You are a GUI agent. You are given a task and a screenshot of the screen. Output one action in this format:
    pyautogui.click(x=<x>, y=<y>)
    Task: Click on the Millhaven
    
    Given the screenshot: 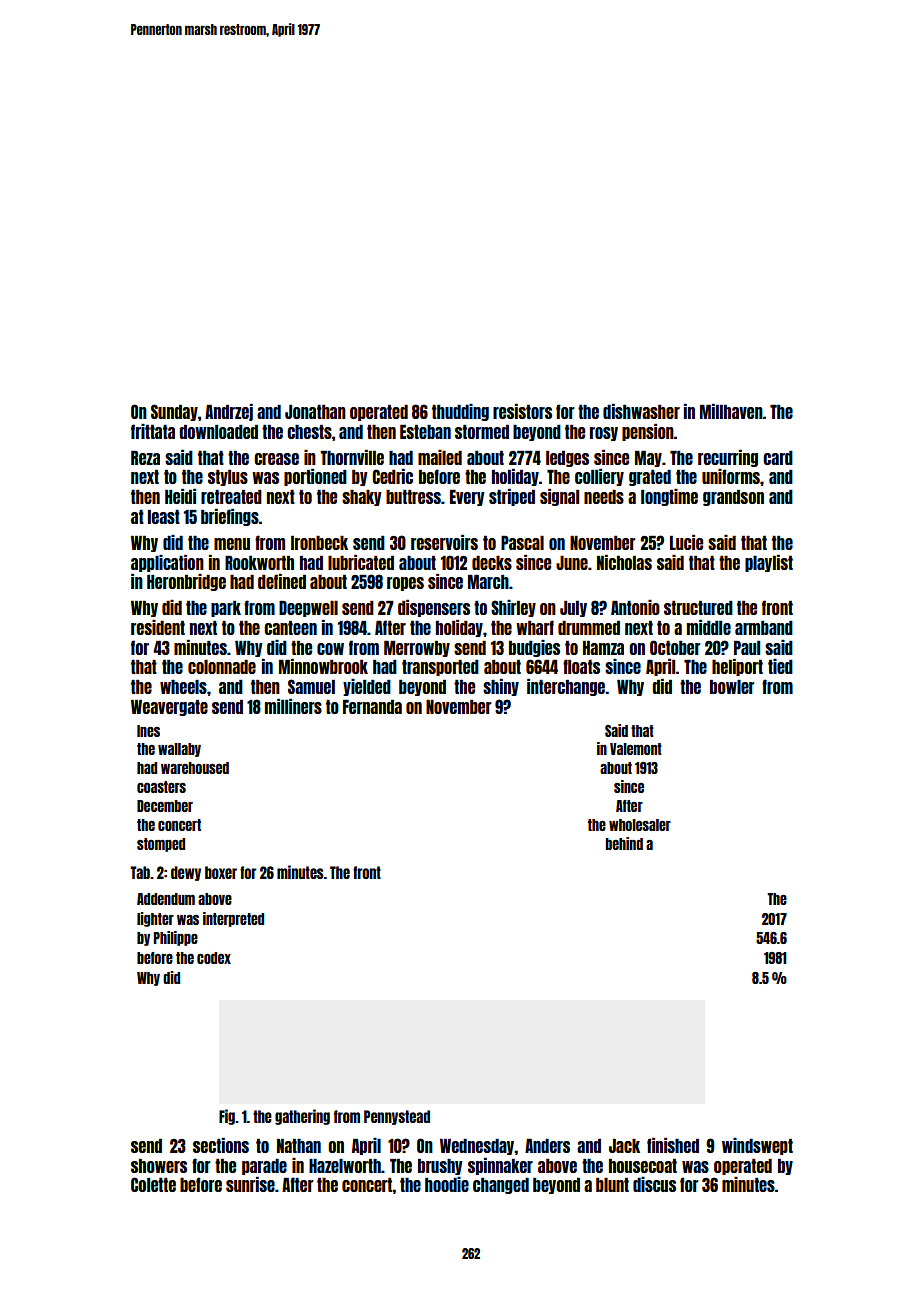 What is the action you would take?
    pyautogui.click(x=731, y=411)
